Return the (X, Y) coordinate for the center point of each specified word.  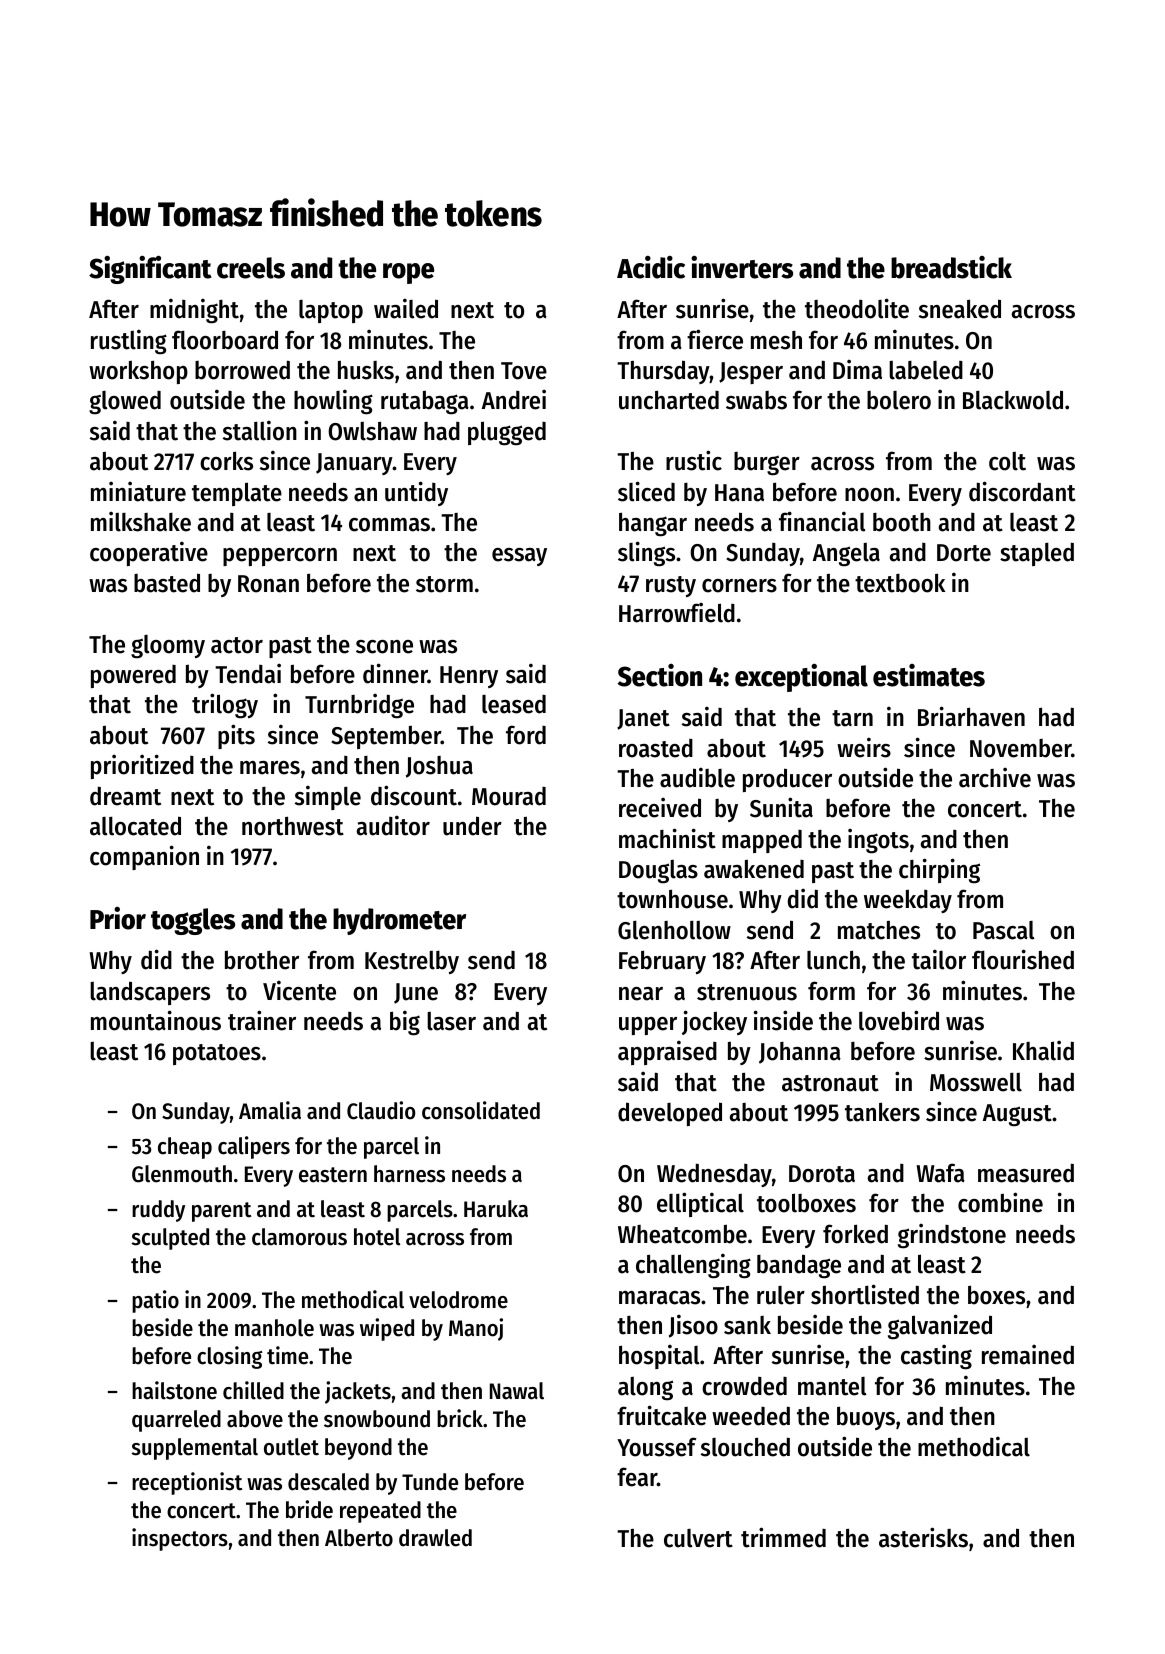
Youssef (657, 1447)
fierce (715, 339)
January (354, 464)
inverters (742, 267)
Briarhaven (971, 716)
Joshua (439, 767)
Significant (150, 270)
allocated (135, 826)
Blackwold (1013, 400)
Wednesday (714, 1175)
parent (222, 1212)
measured (1026, 1173)
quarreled (176, 1421)
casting (936, 1357)
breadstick (951, 267)
